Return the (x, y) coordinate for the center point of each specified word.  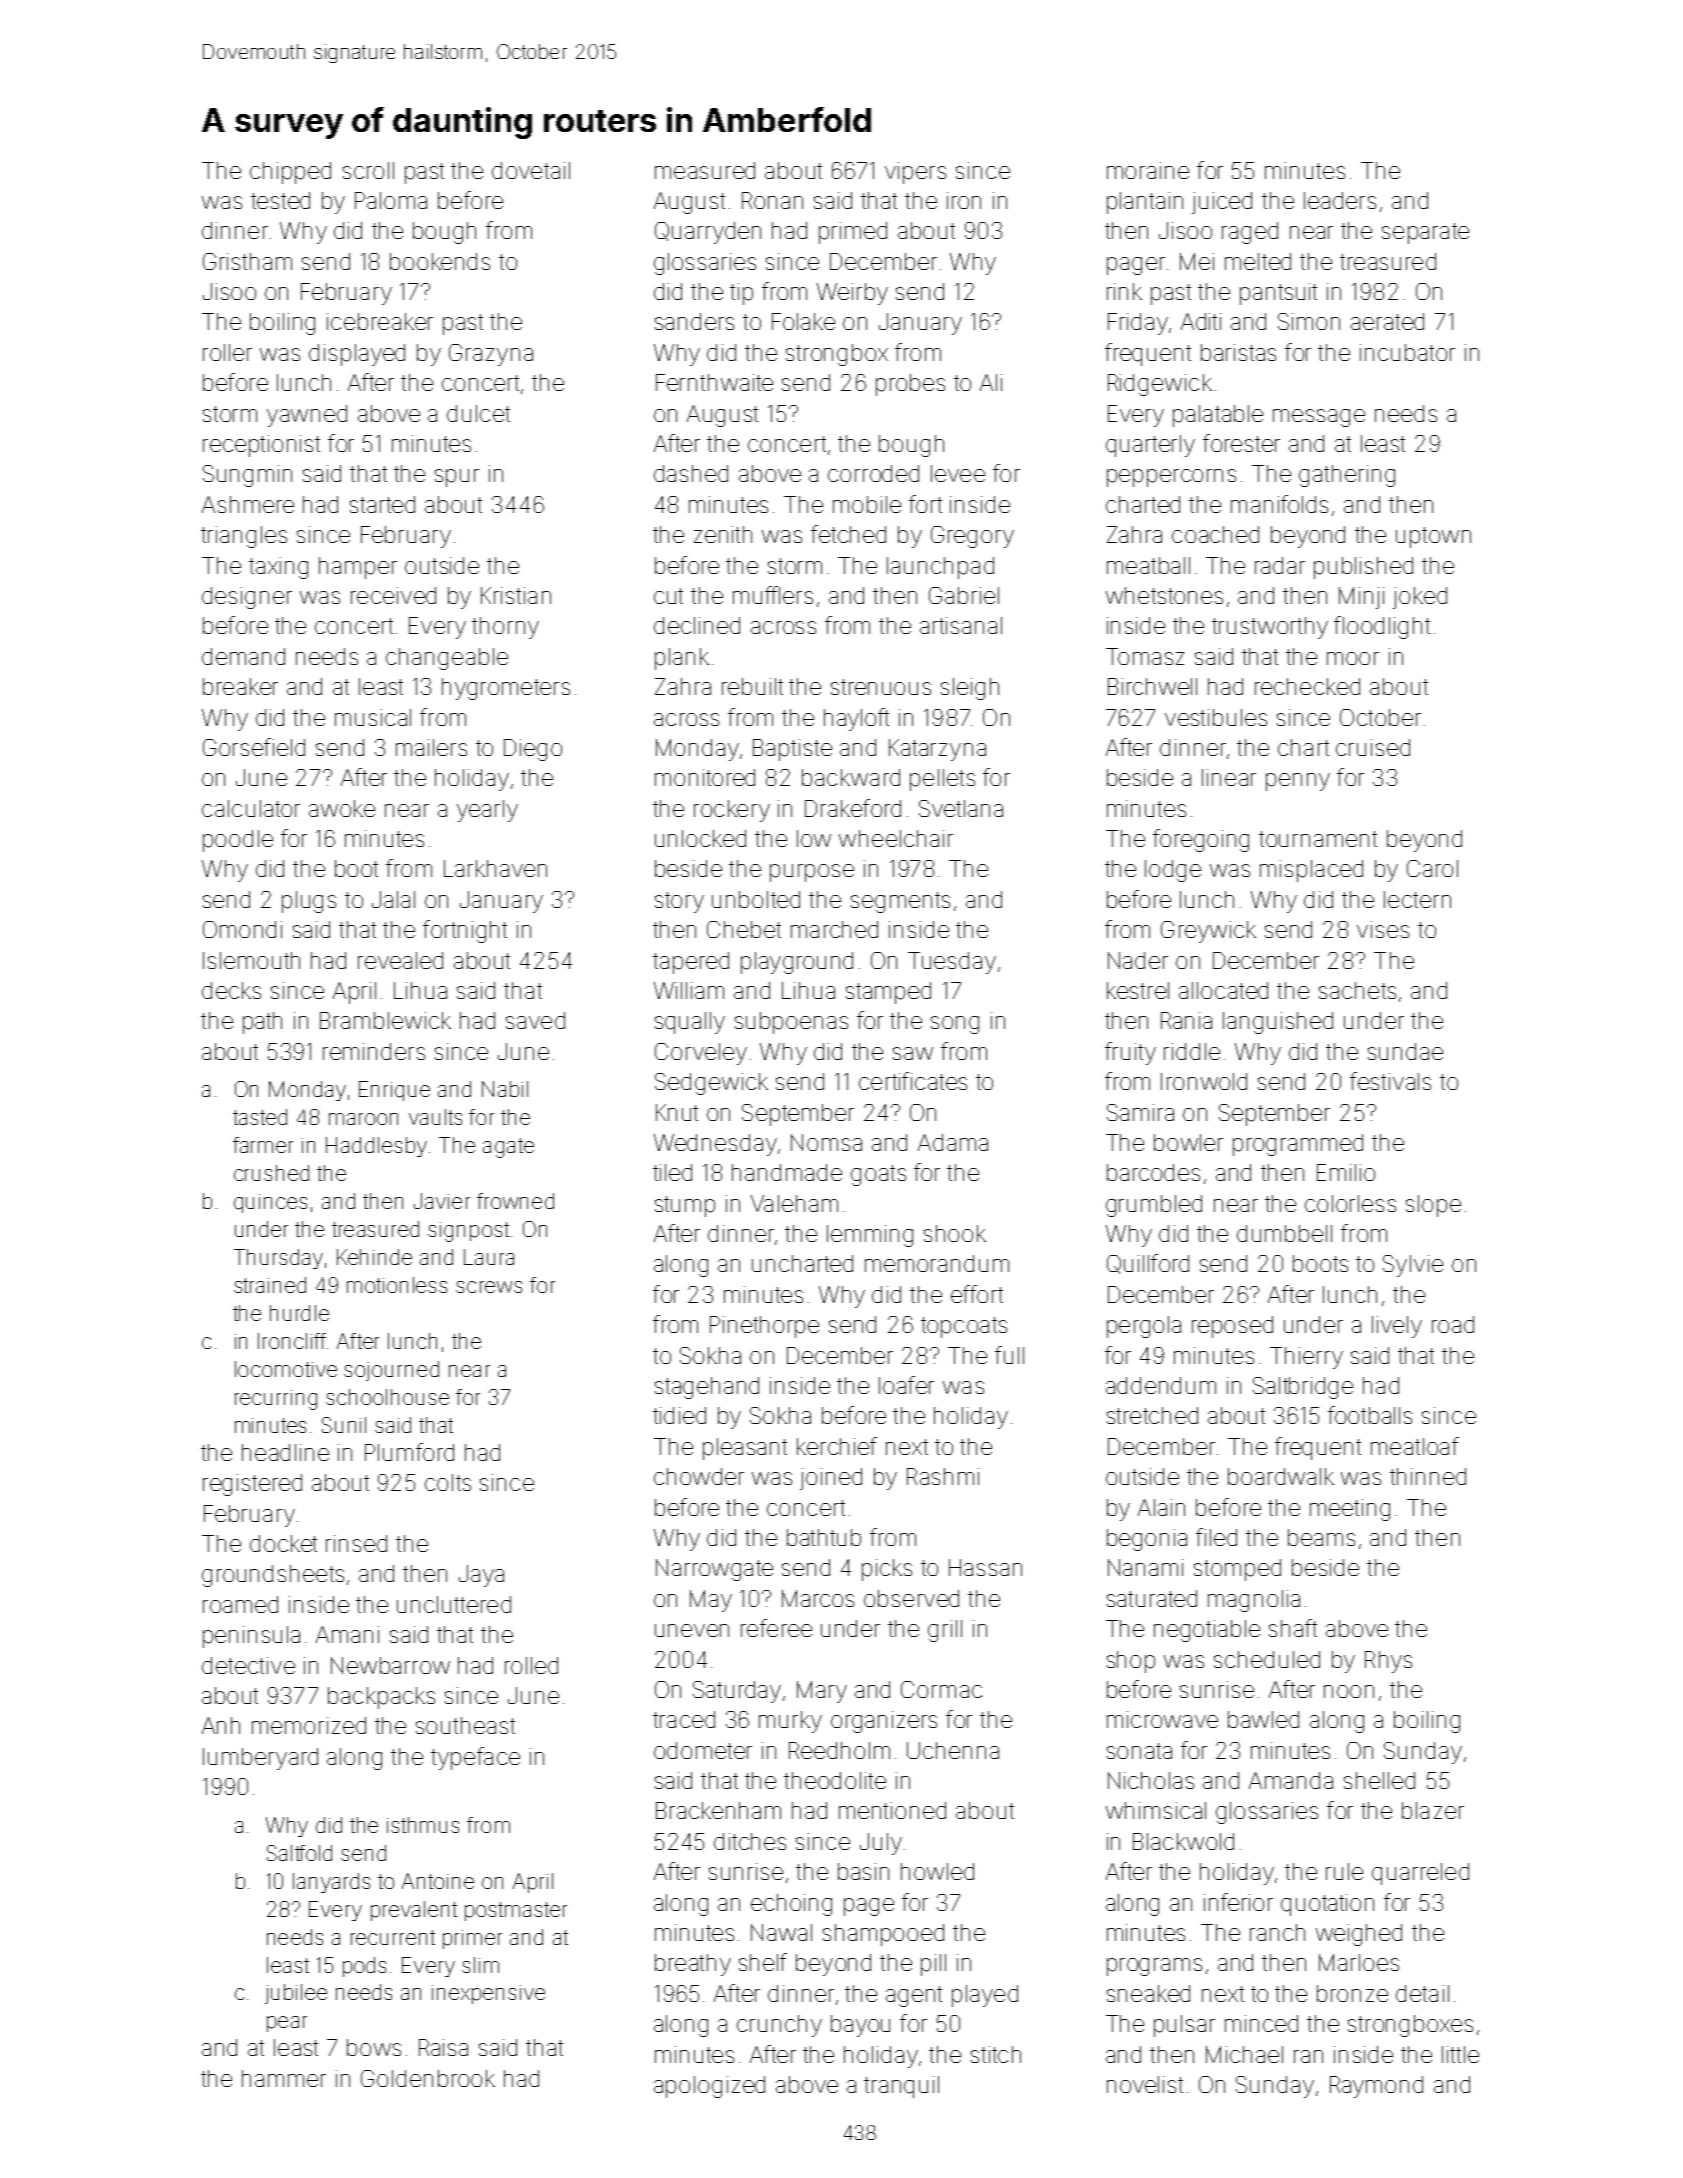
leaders (1340, 200)
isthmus (423, 1825)
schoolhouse (387, 1397)
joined (831, 1479)
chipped (290, 173)
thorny (505, 628)
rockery (732, 811)
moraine (1148, 170)
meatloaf (1415, 1446)
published (1363, 568)
